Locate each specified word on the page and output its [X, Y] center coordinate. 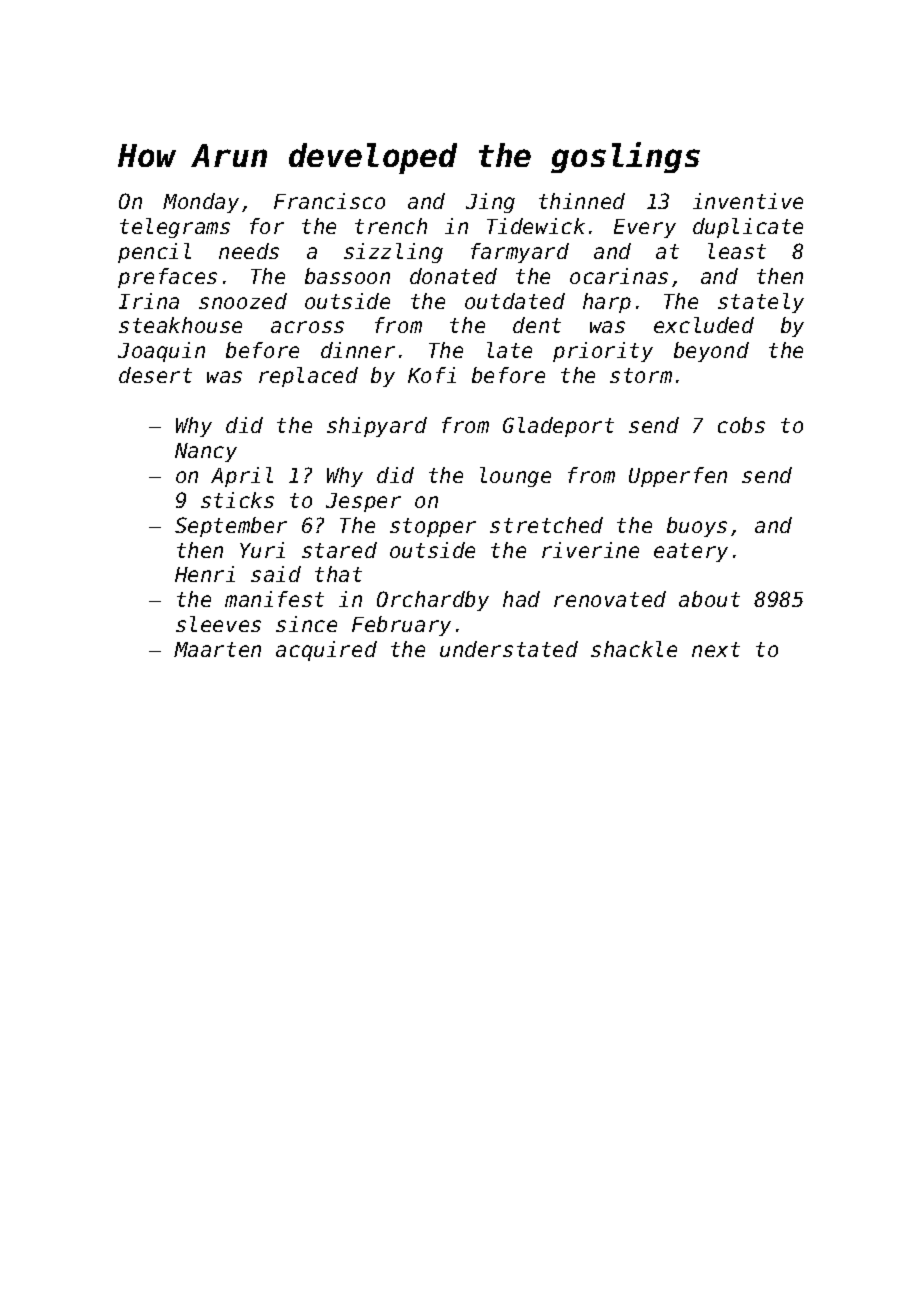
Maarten [217, 649]
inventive [748, 201]
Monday [201, 203]
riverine [590, 550]
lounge [515, 477]
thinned [582, 201]
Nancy [206, 452]
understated [509, 649]
